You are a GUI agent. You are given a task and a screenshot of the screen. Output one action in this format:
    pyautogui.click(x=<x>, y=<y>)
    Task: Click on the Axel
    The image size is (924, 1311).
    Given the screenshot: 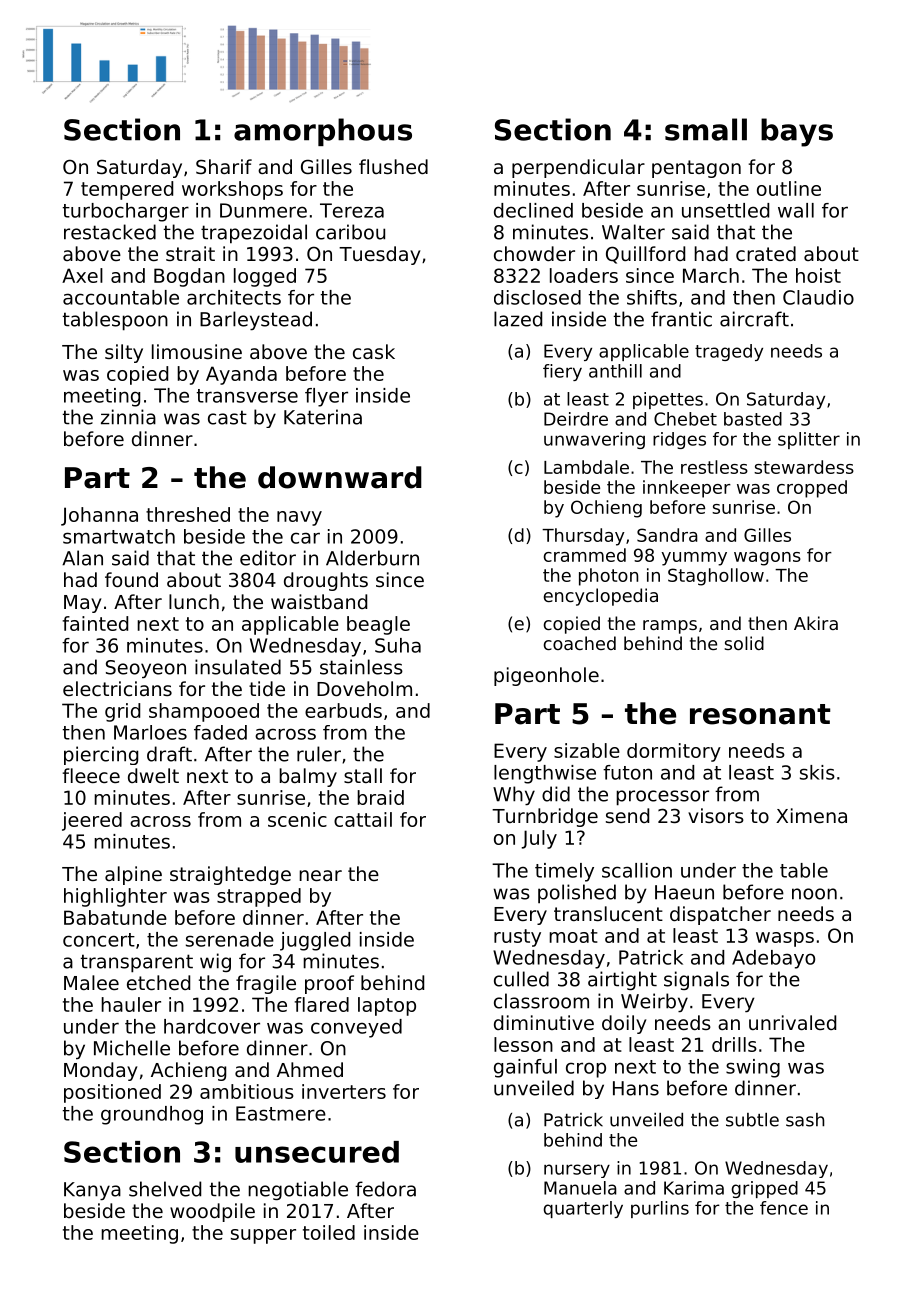 What is the action you would take?
    pyautogui.click(x=82, y=275)
